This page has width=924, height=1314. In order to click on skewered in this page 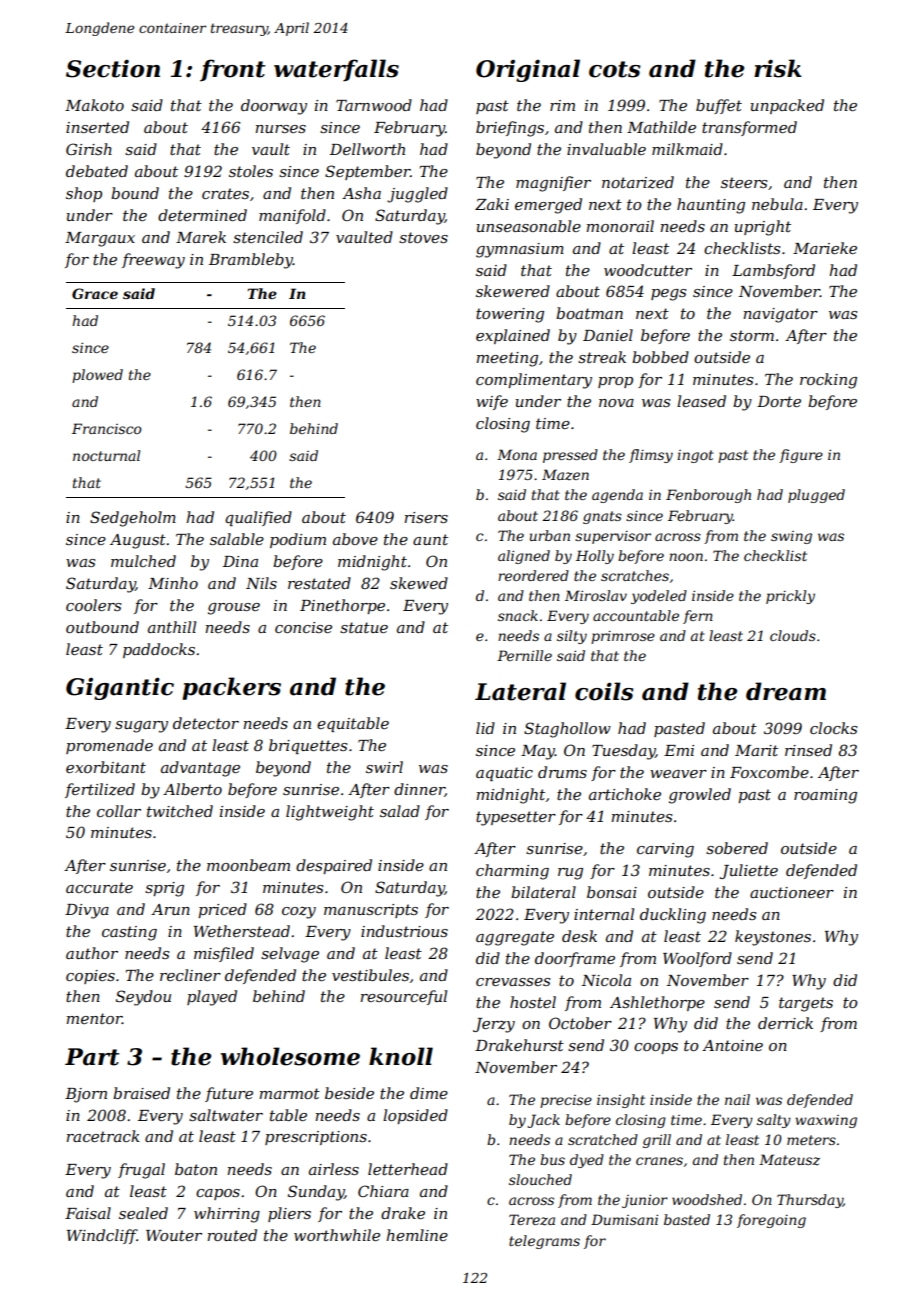, I will do `click(513, 291)`.
